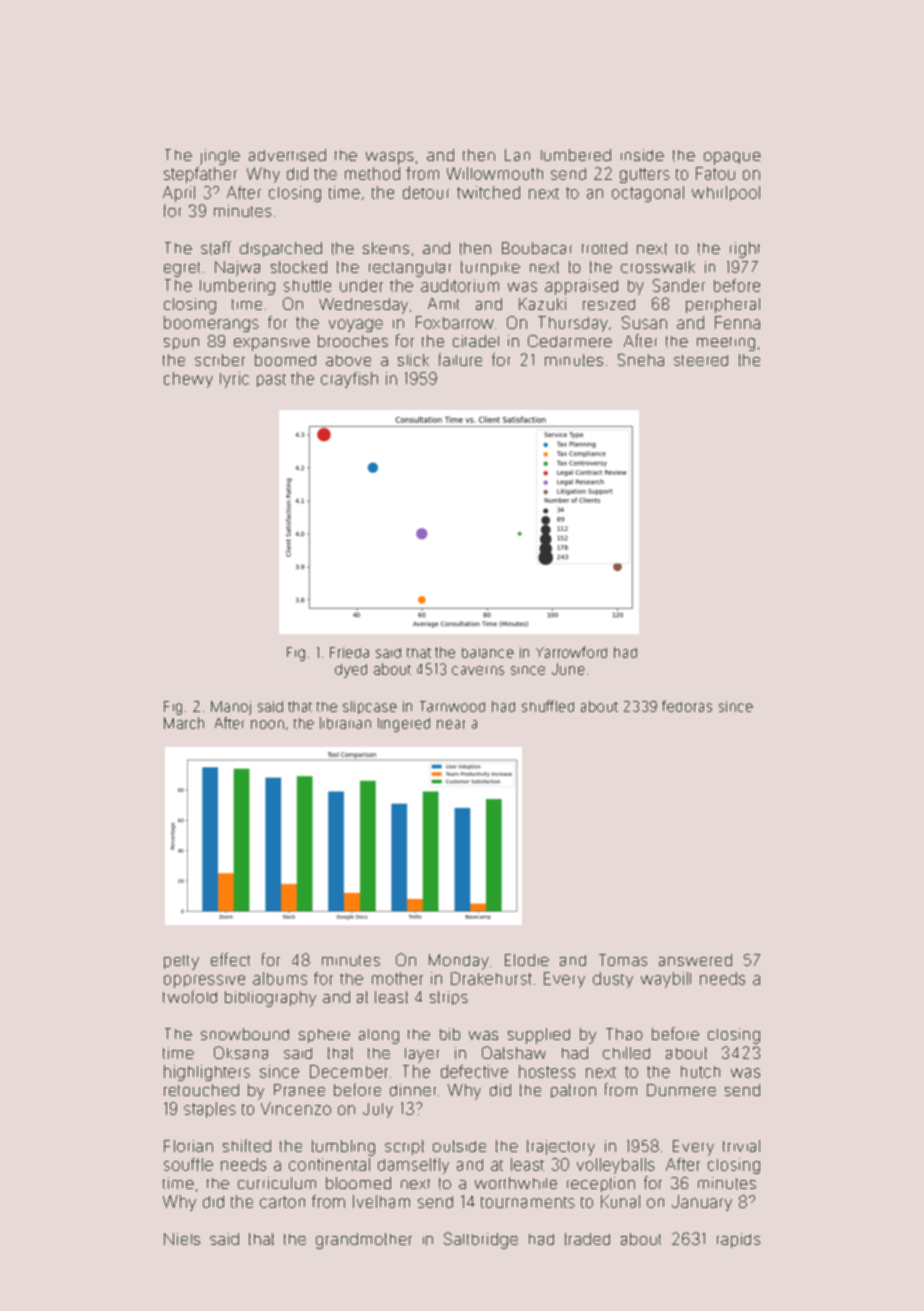 The width and height of the screenshot is (924, 1311). I want to click on Manoj, so click(231, 708).
